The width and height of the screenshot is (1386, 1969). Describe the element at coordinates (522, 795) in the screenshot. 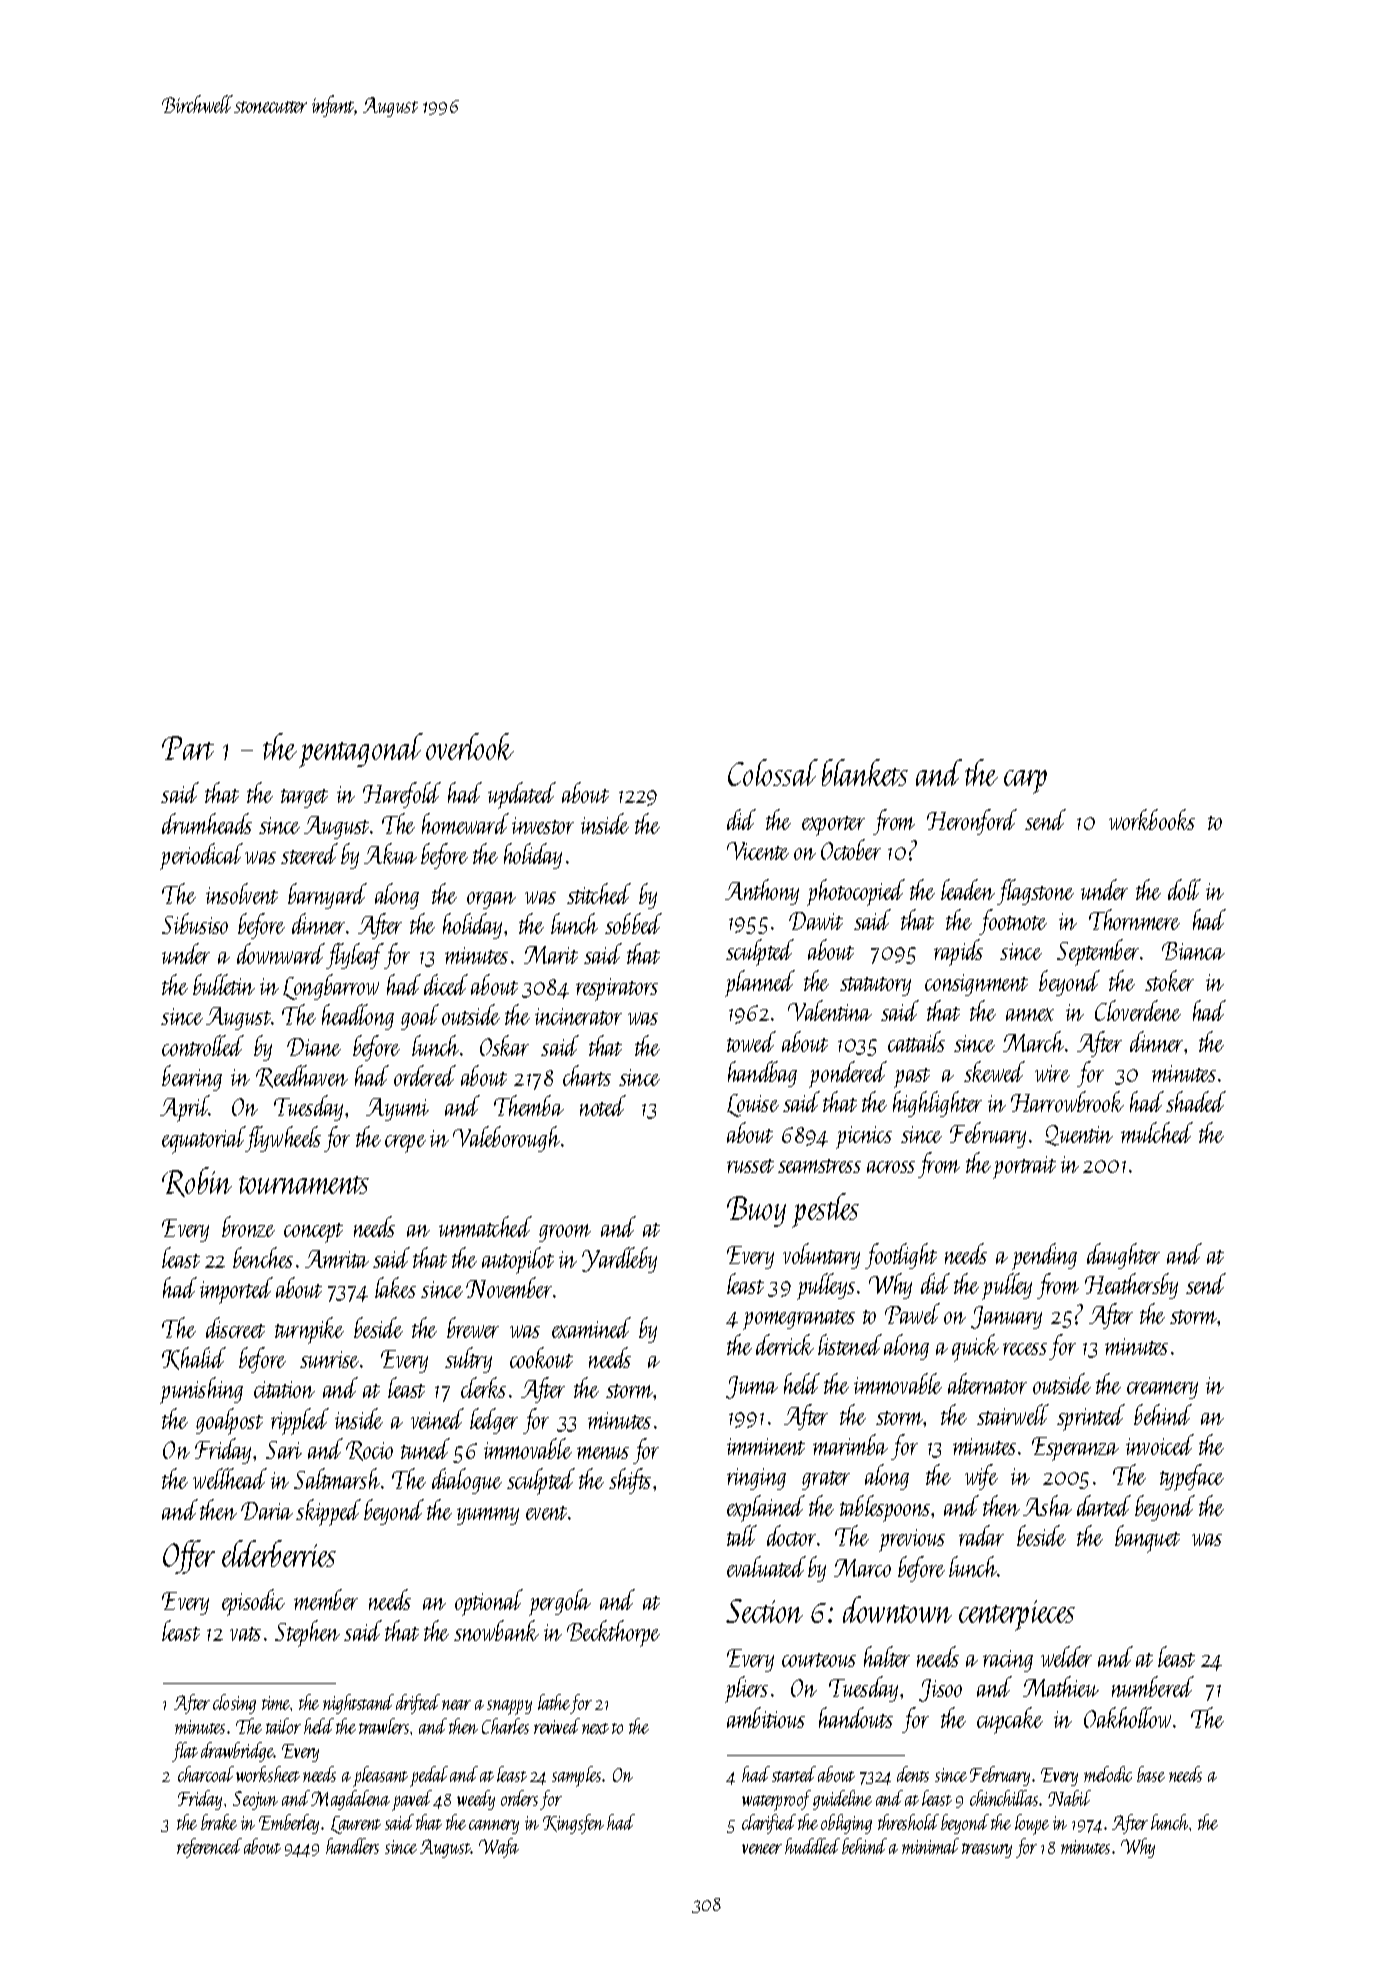

I see `updated` at that location.
